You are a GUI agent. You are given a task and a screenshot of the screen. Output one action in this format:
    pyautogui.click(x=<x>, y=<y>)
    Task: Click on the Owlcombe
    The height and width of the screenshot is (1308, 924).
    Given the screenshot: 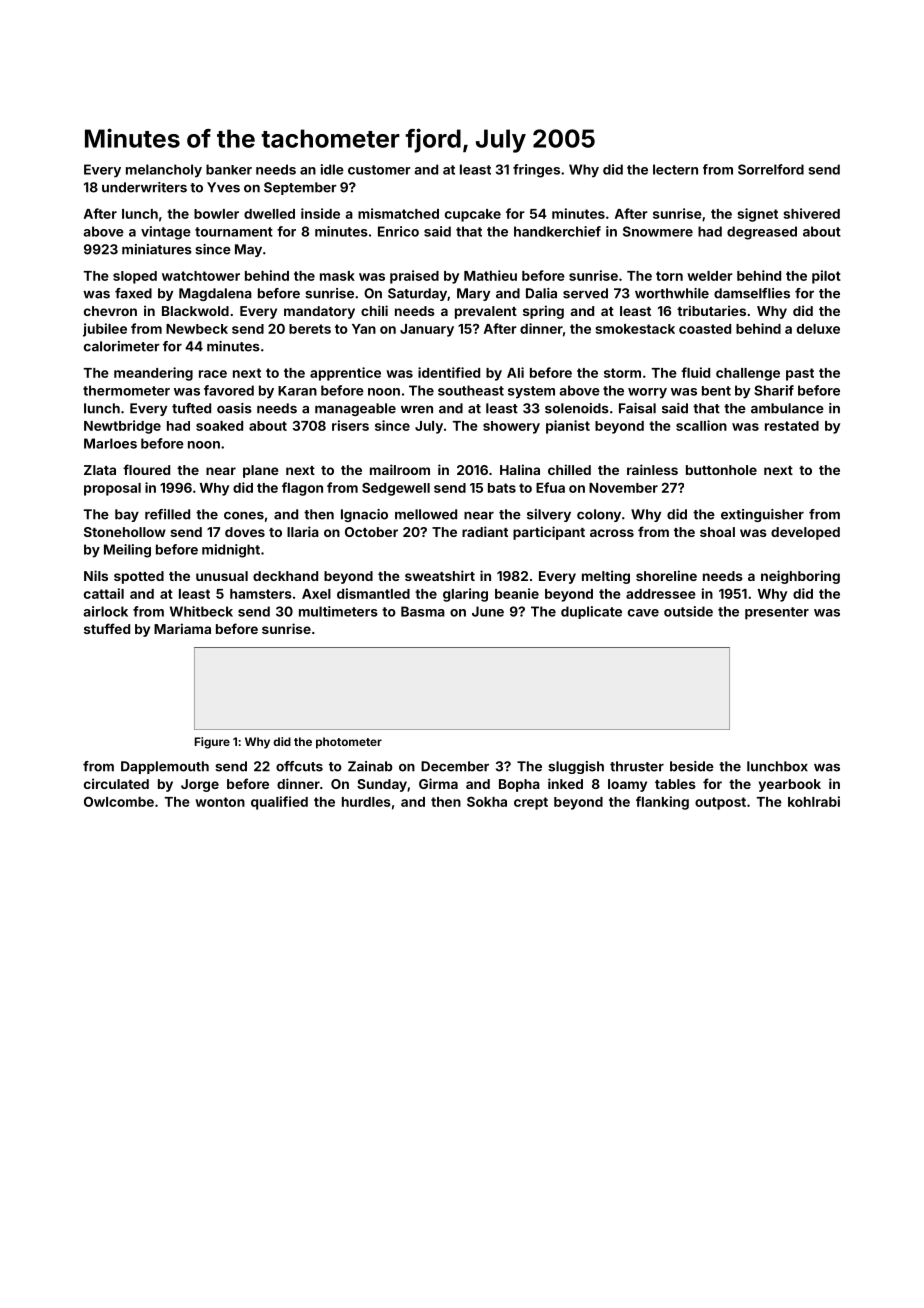 What is the action you would take?
    pyautogui.click(x=119, y=801)
